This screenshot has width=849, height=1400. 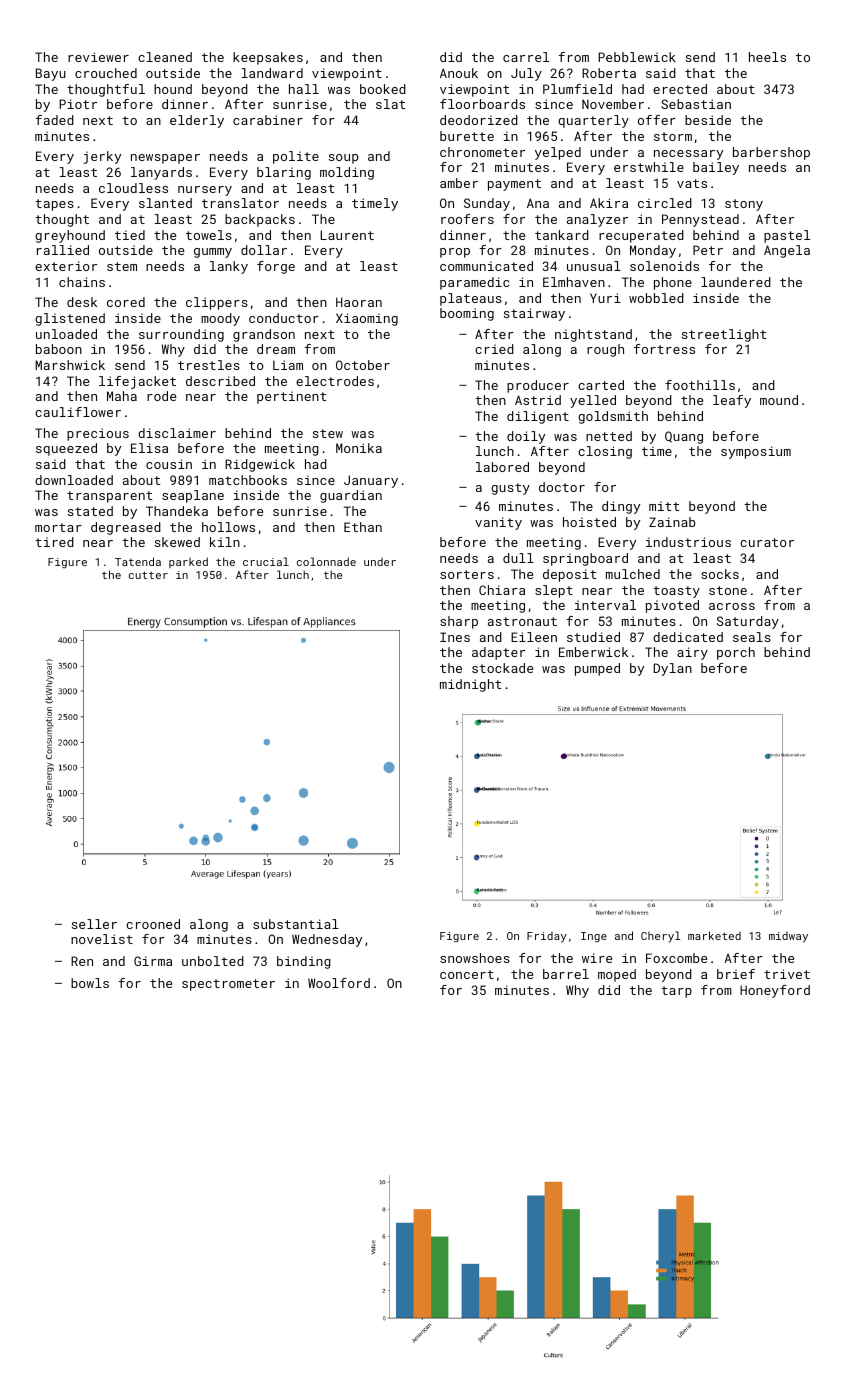 I want to click on unbolted, so click(x=213, y=961).
